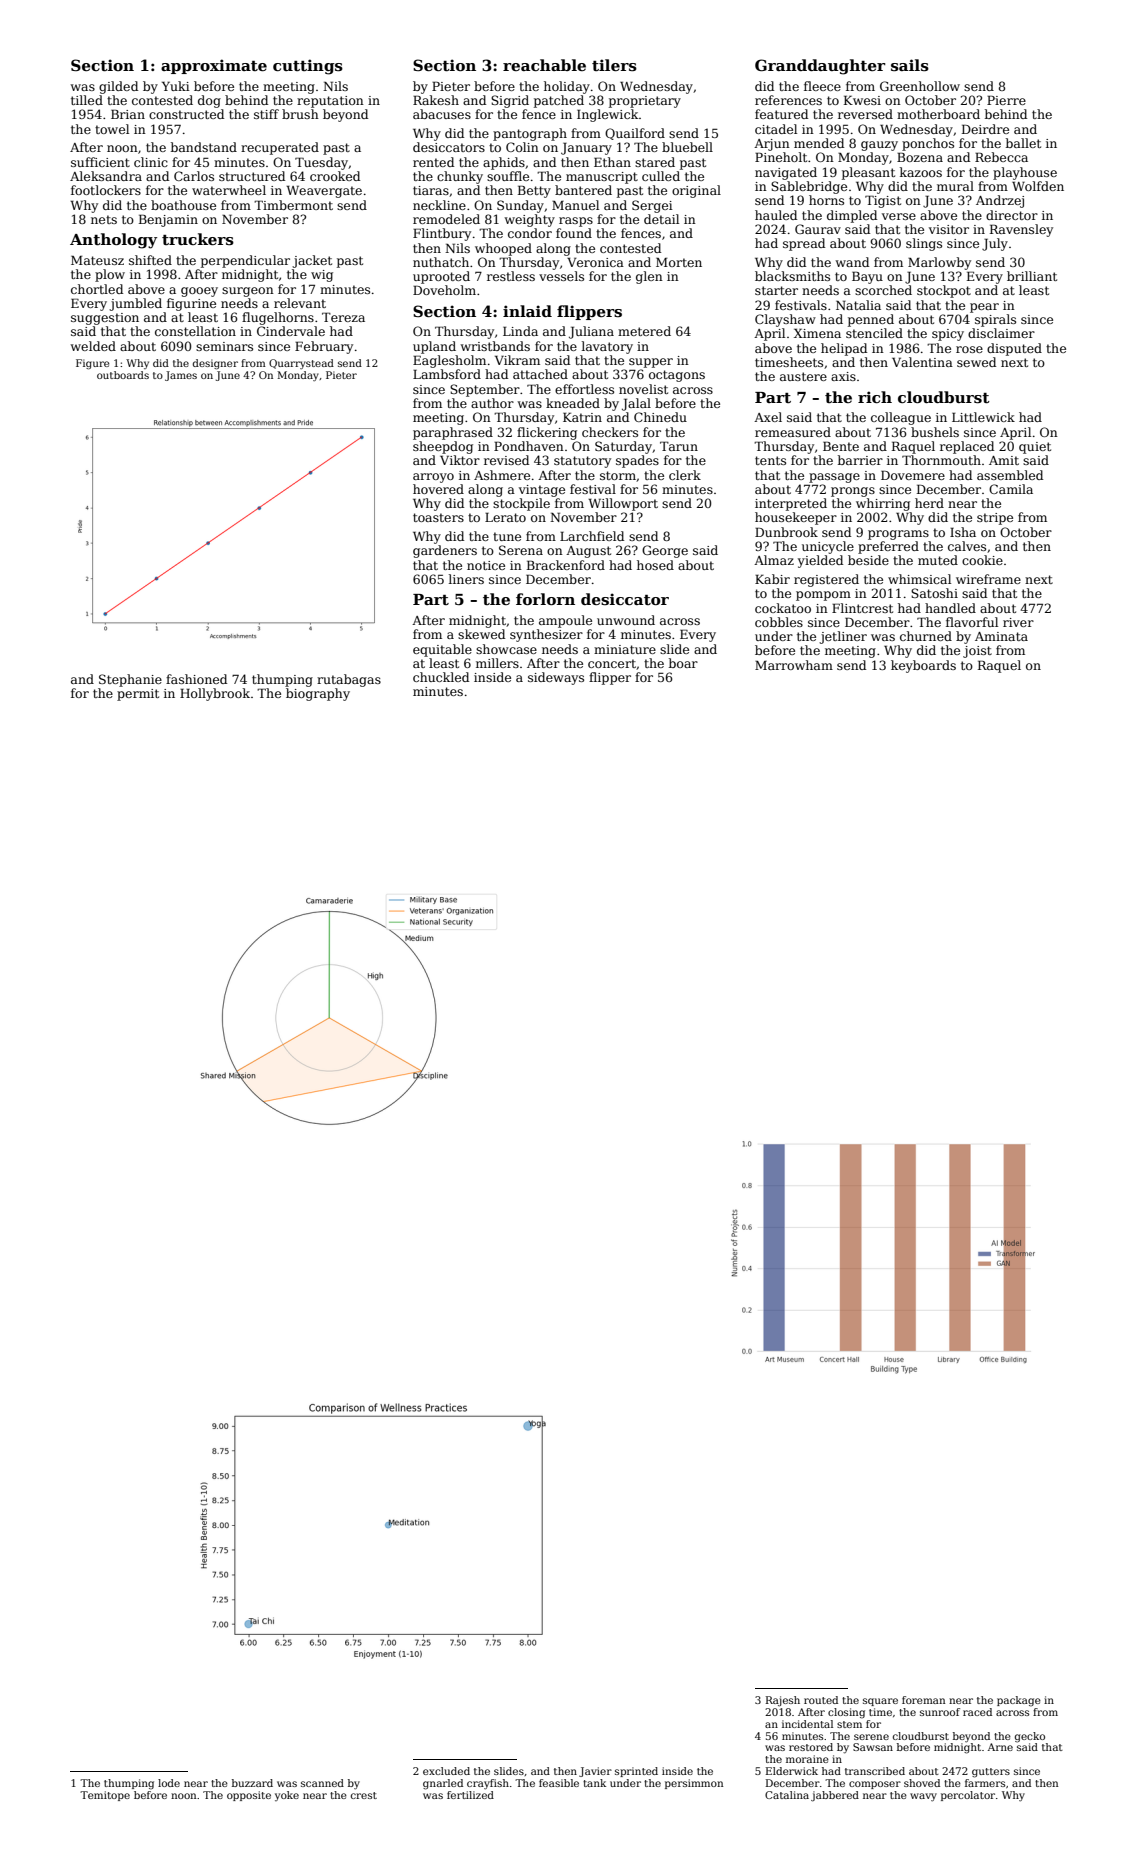 The width and height of the document is (1138, 1874). What do you see at coordinates (1030, 1737) in the document?
I see `gecko` at bounding box center [1030, 1737].
